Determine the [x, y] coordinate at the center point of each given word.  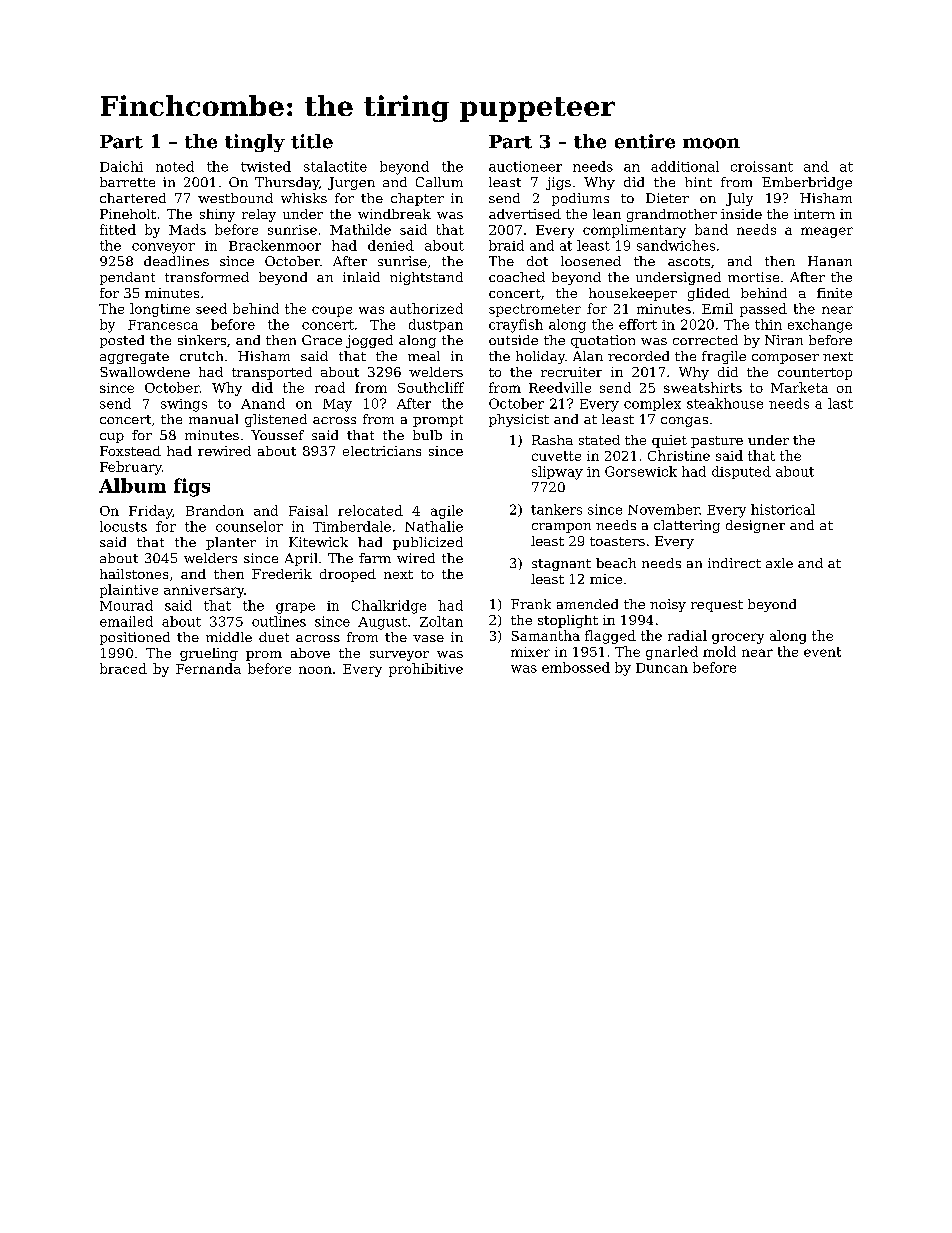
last [840, 403]
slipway [557, 473]
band [711, 229]
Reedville [560, 387]
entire [645, 141]
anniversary [204, 591]
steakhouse [725, 403]
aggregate [134, 358]
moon [711, 143]
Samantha [546, 635]
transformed [207, 277]
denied [391, 245]
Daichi [121, 166]
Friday [150, 512]
